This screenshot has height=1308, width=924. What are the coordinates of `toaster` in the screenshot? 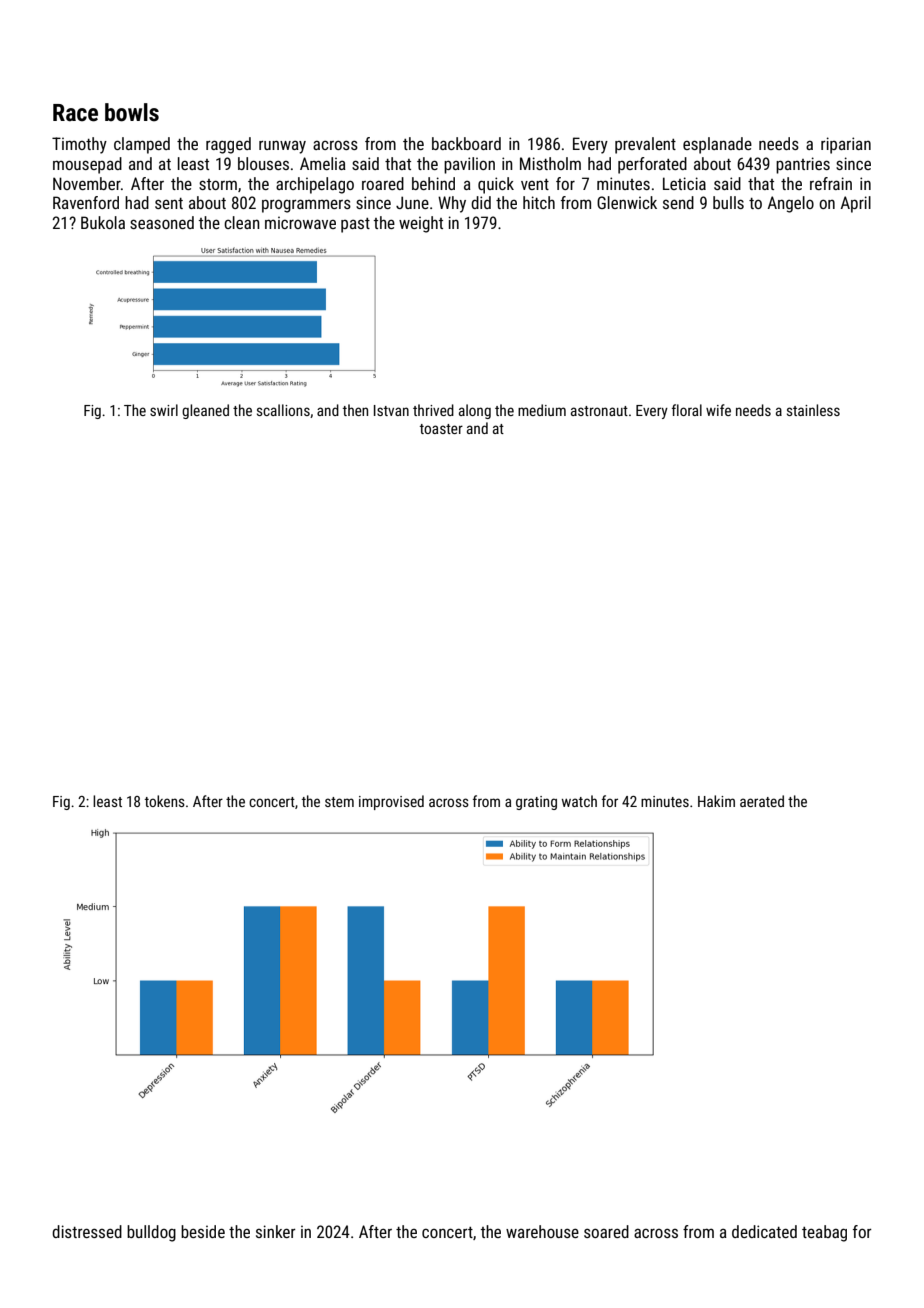 It's located at (441, 429).
